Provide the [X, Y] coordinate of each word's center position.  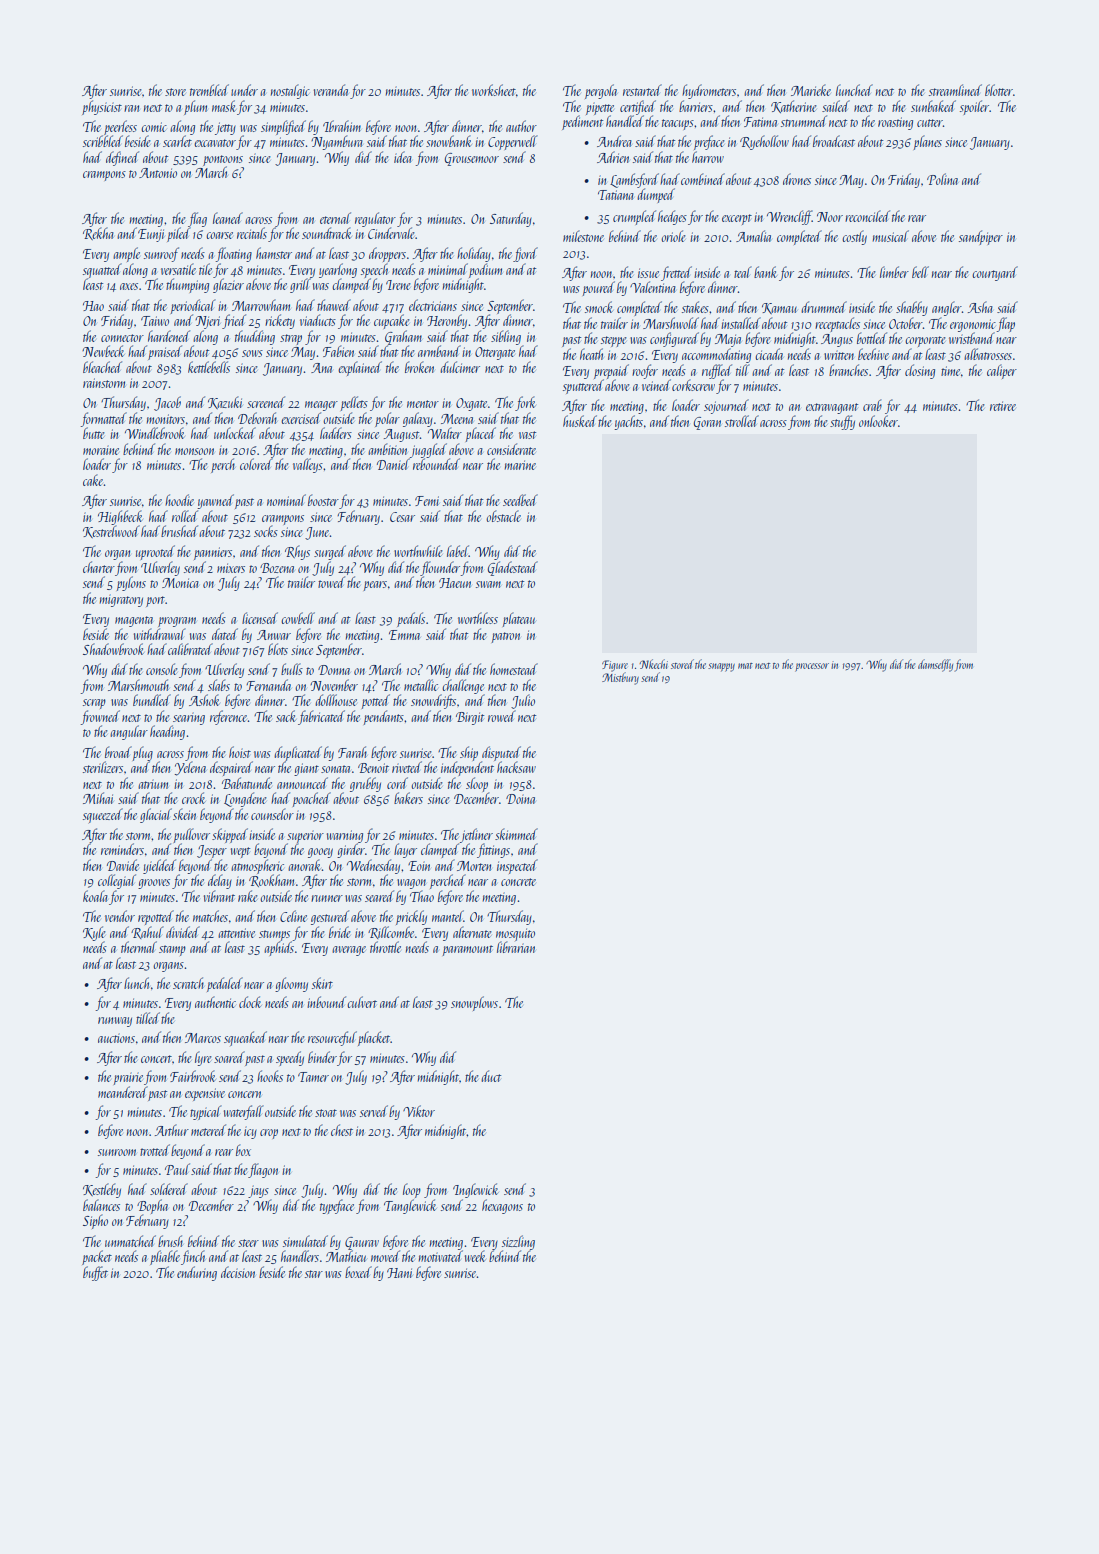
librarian [516, 947]
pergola [601, 91]
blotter [999, 90]
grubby [365, 784]
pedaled [225, 984]
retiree [1003, 406]
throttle [385, 947]
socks [266, 531]
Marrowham [261, 305]
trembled [209, 90]
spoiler [974, 107]
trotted [155, 1150]
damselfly [935, 665]
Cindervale [392, 233]
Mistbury [620, 678]
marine [520, 465]
